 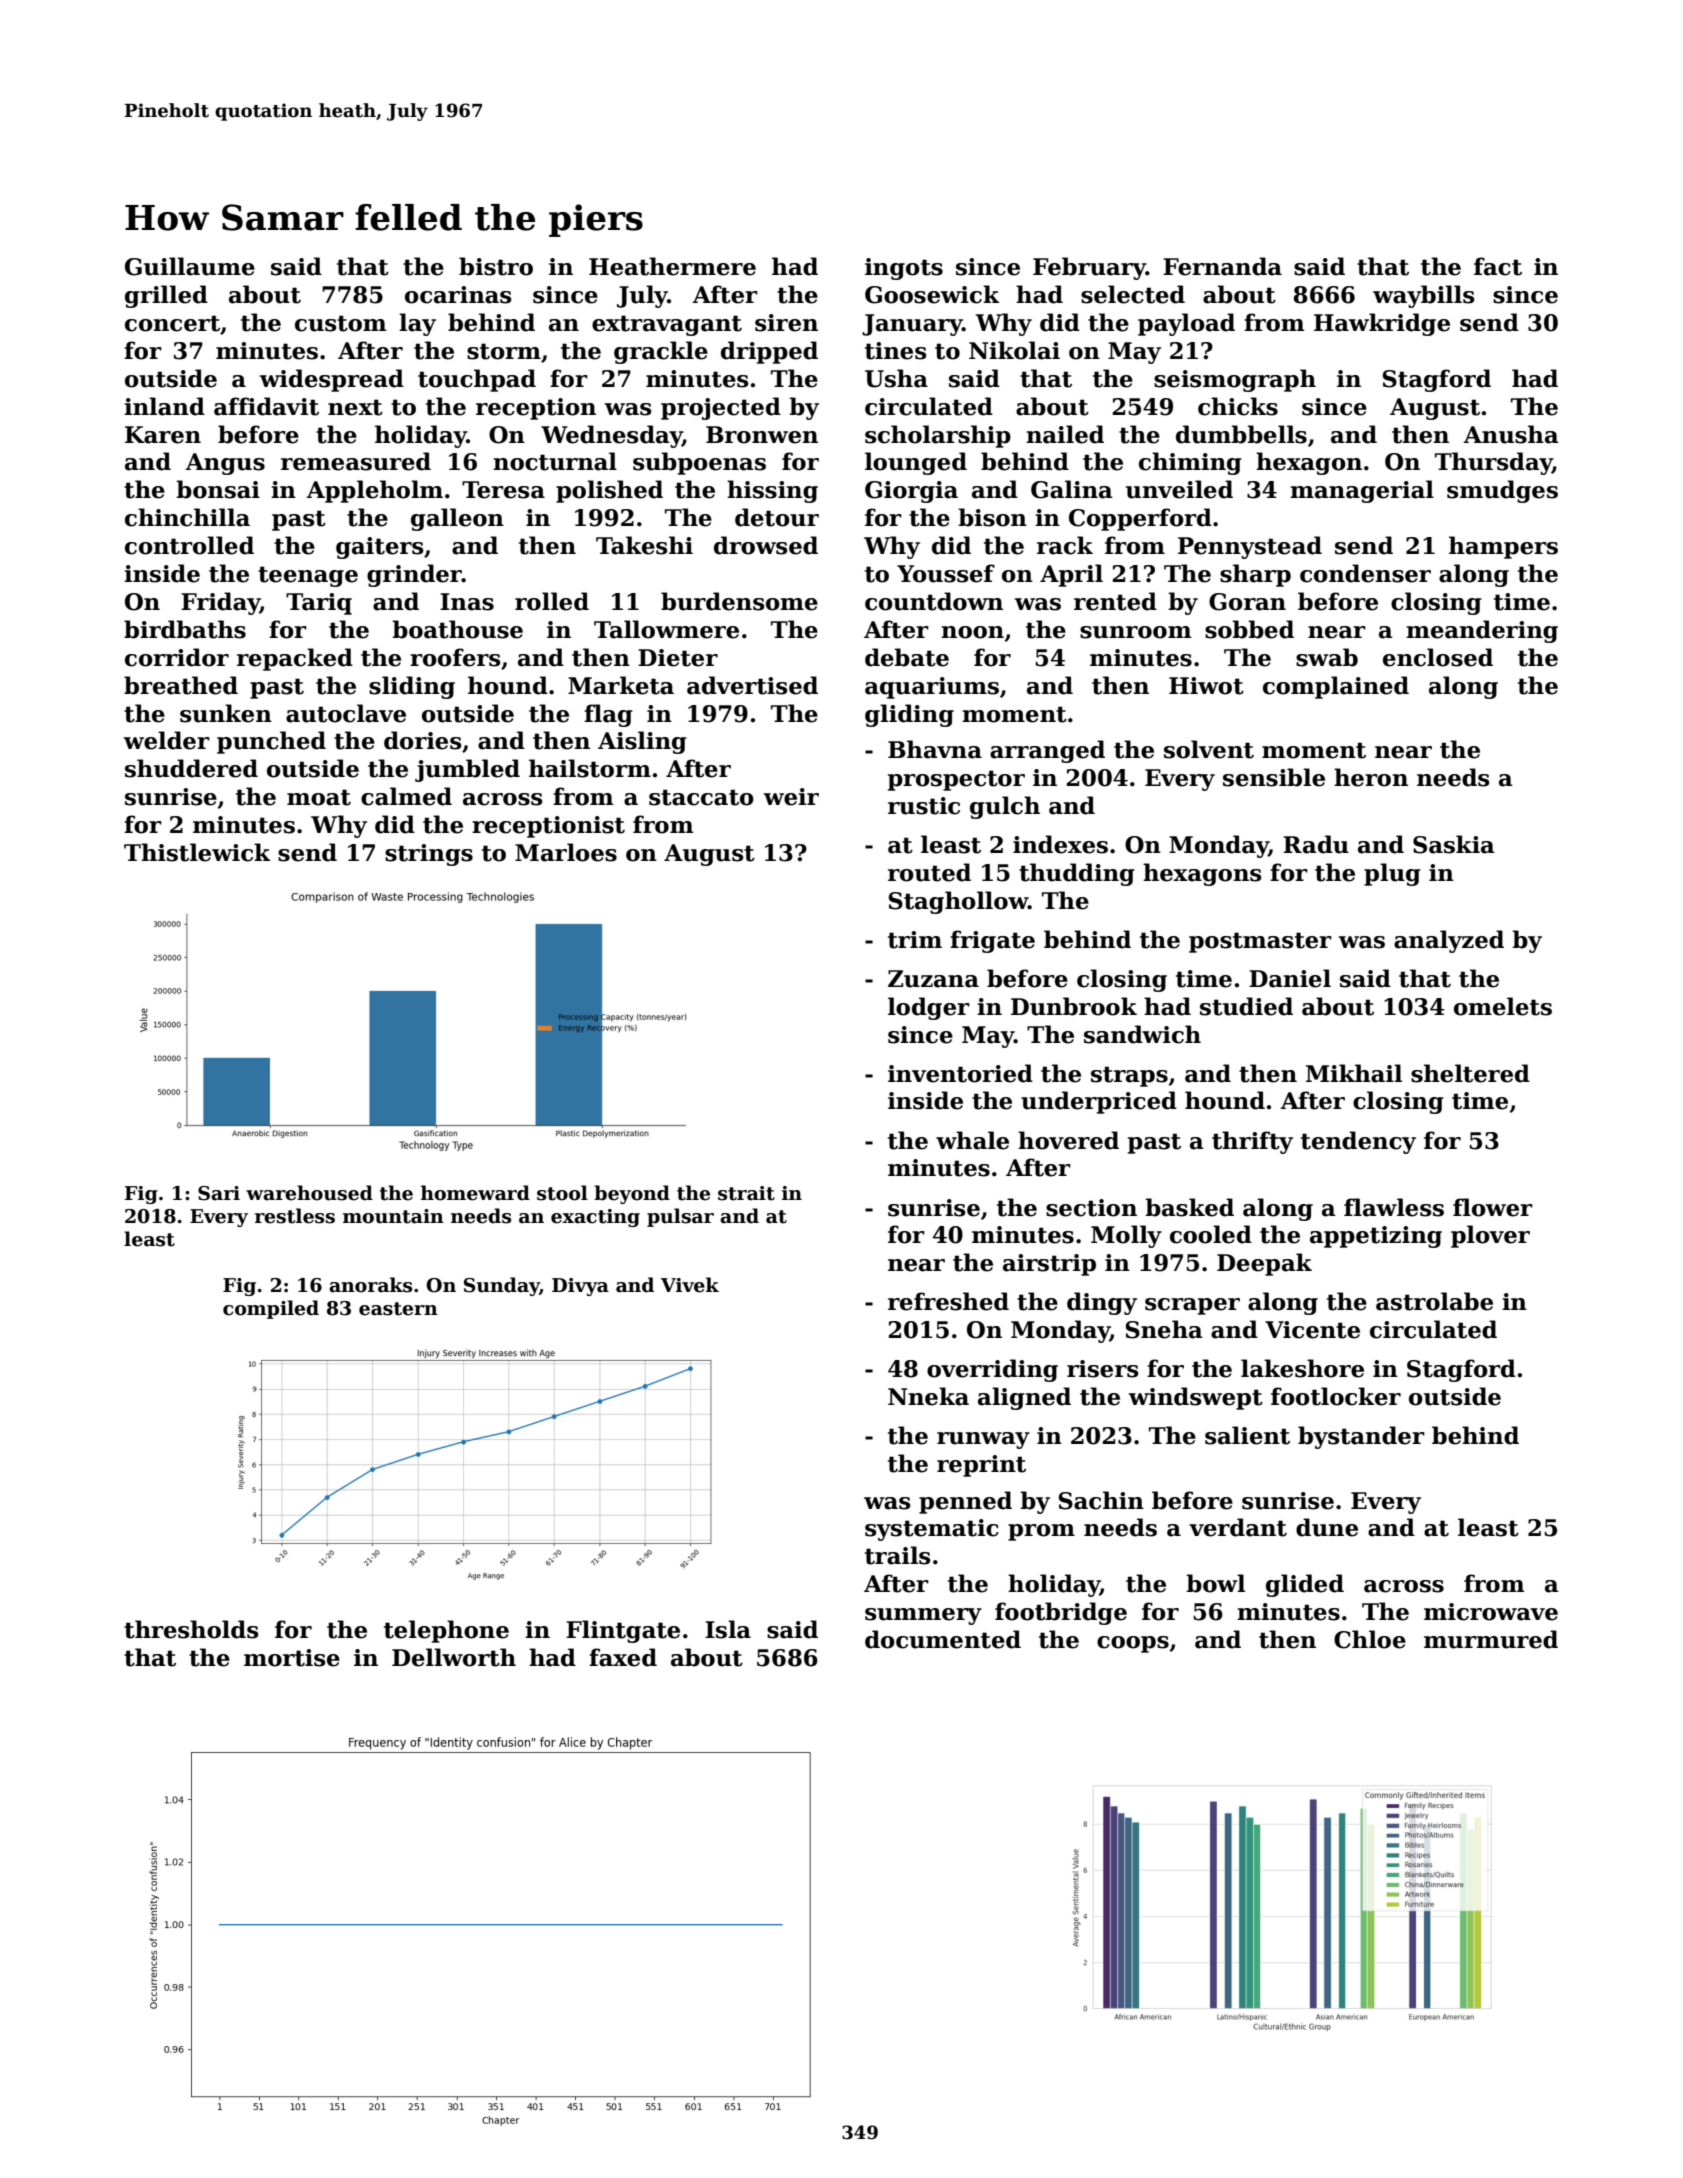 What do you see at coordinates (295, 1216) in the screenshot?
I see `restless` at bounding box center [295, 1216].
